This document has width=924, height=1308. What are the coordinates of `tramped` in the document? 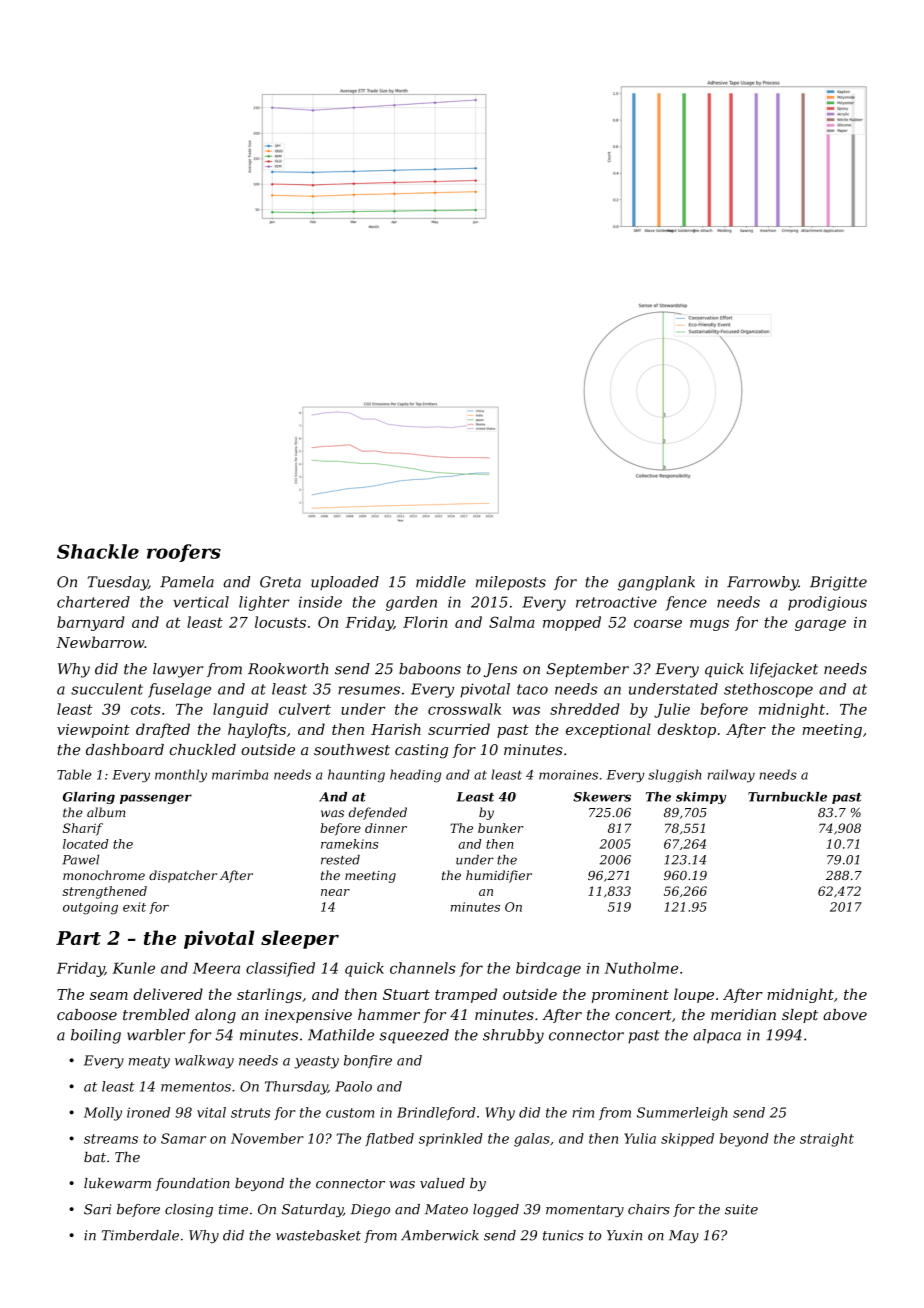 It's located at (466, 995).
